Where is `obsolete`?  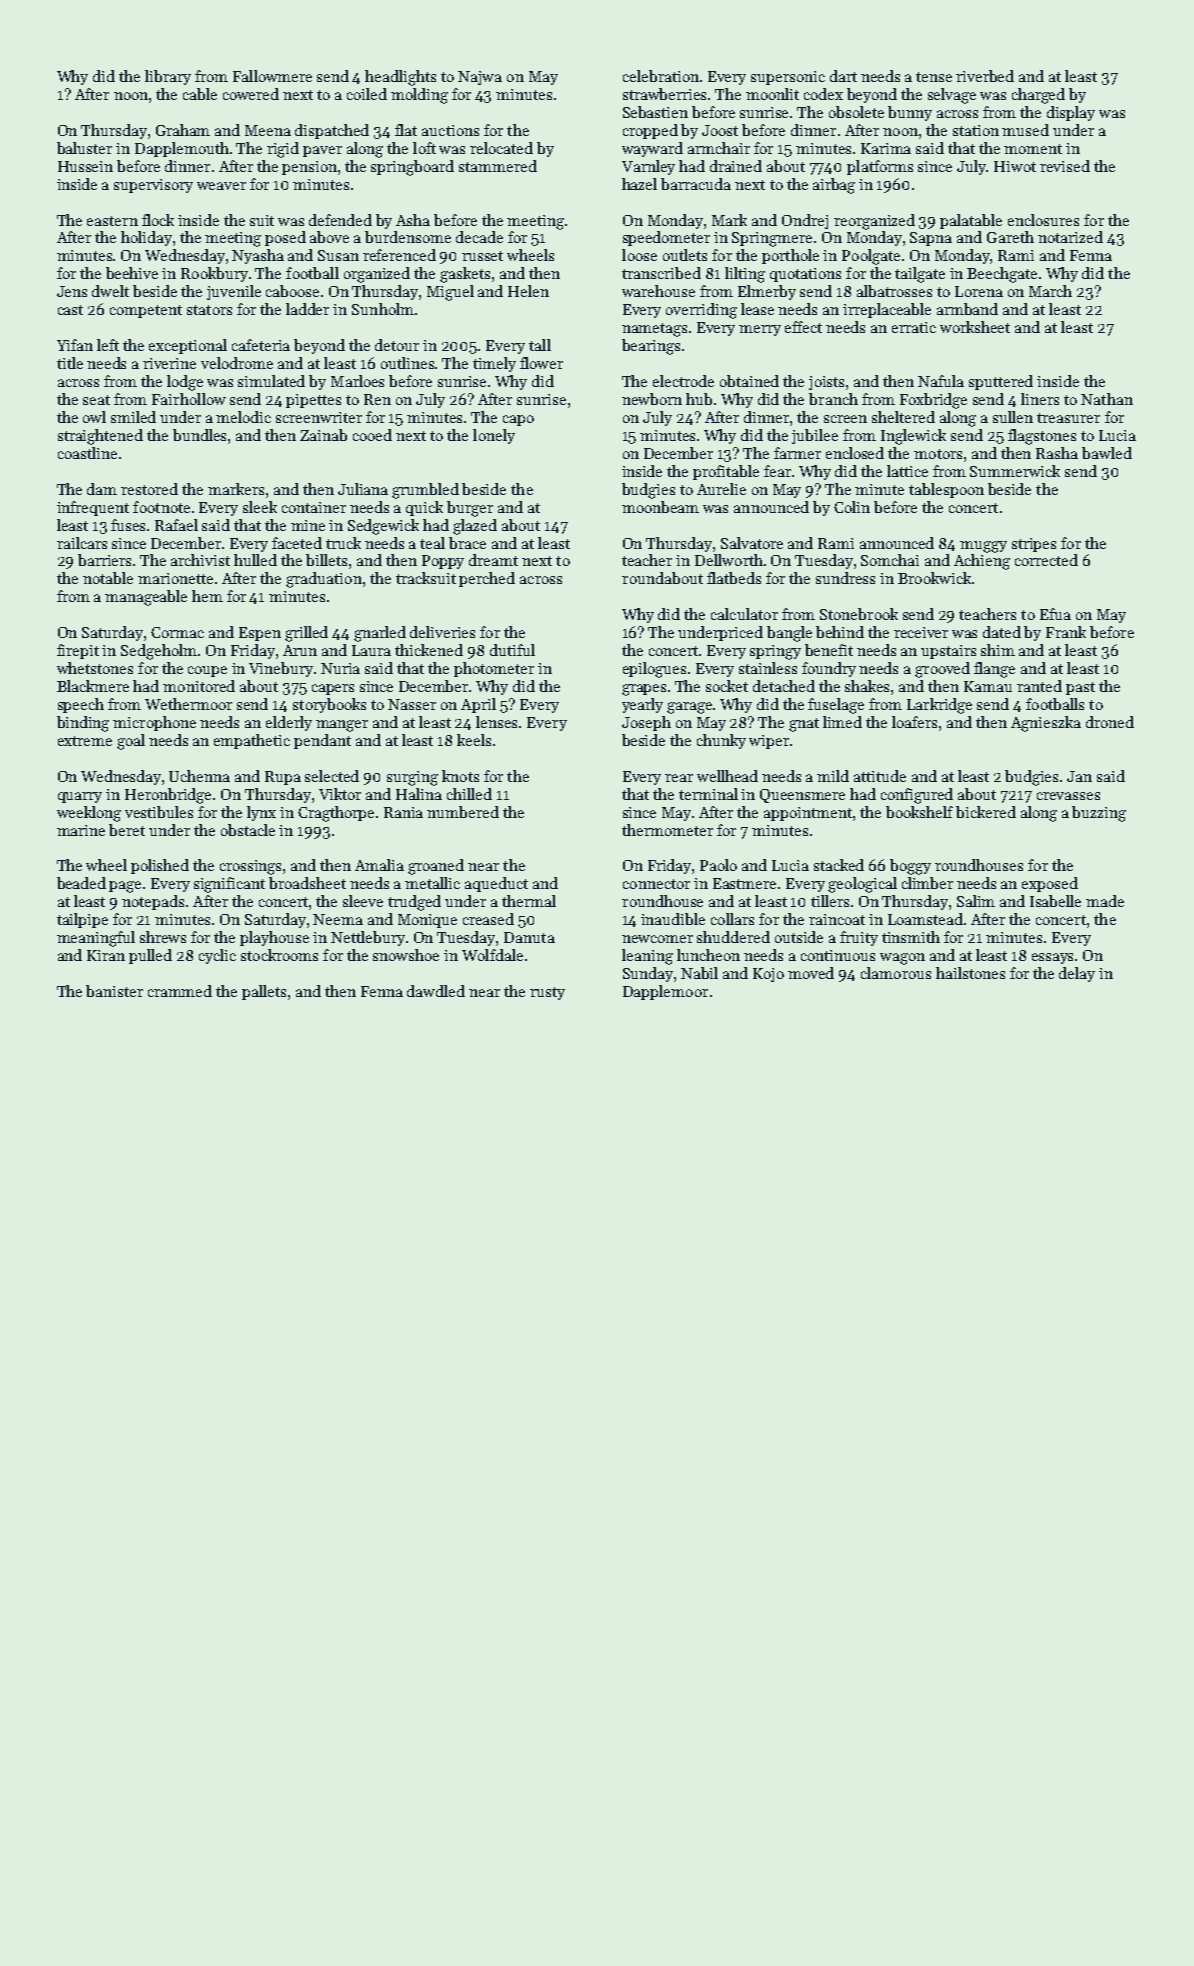
obsolete is located at coordinates (856, 112).
